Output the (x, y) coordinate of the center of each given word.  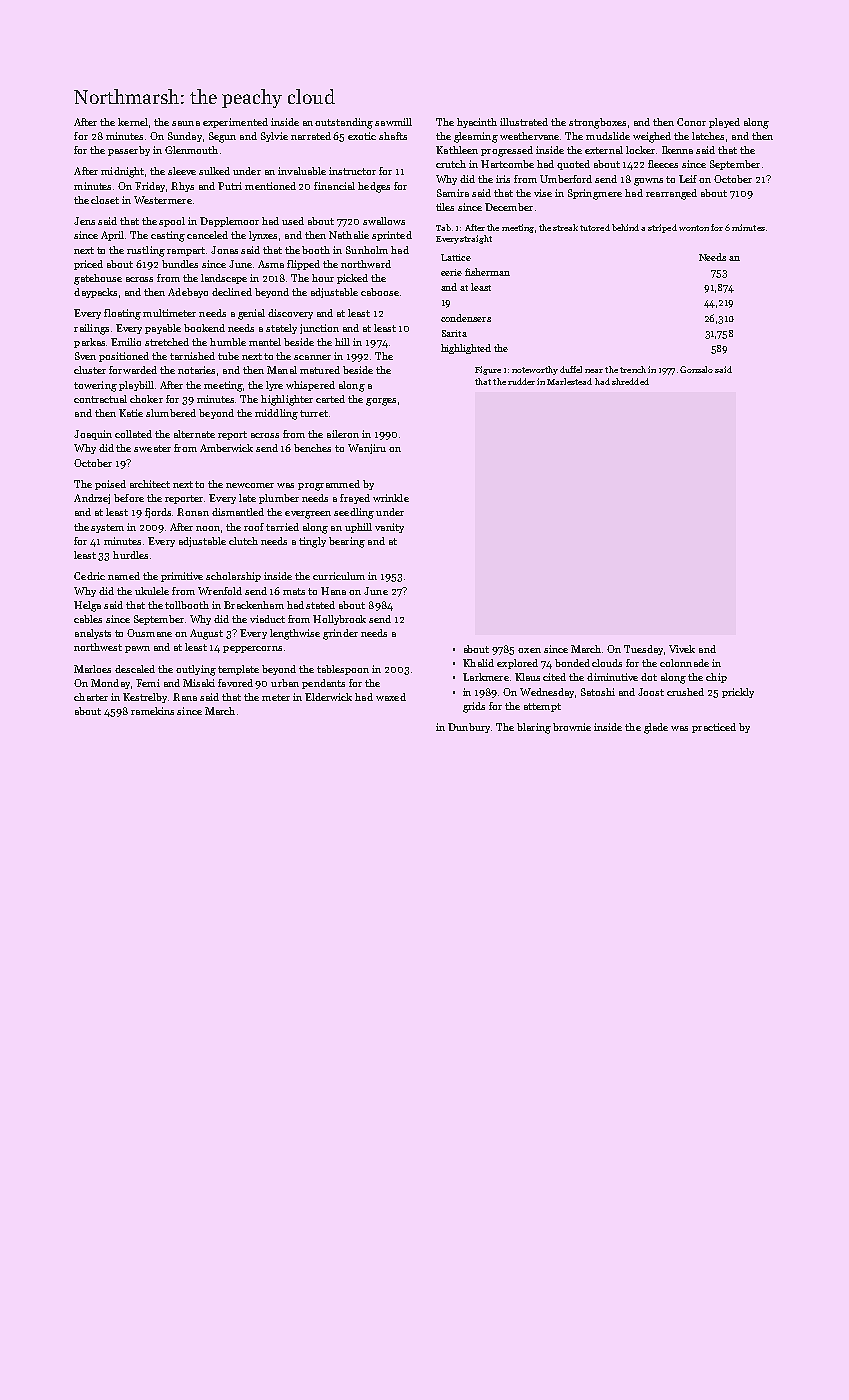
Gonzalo (696, 369)
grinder (340, 634)
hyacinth (477, 123)
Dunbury (469, 728)
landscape (224, 279)
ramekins (152, 711)
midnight (122, 172)
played (724, 123)
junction (319, 329)
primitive (182, 577)
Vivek (682, 649)
